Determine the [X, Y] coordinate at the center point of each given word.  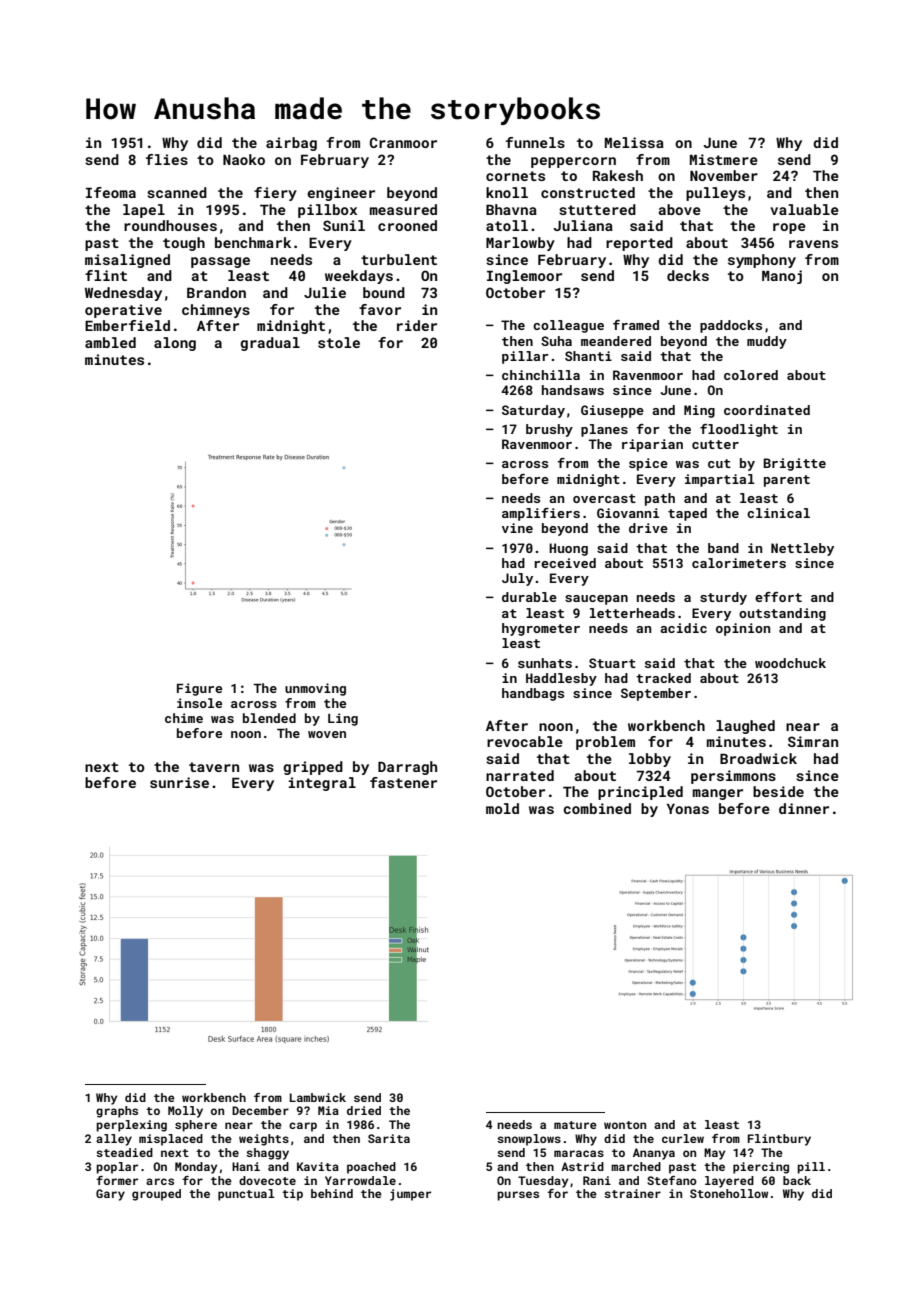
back [797, 1180]
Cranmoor [403, 142]
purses [518, 1196]
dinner [804, 808]
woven [327, 734]
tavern [214, 767]
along [175, 344]
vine [517, 528]
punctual [246, 1195]
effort [778, 597]
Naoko [244, 159]
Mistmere [724, 159]
